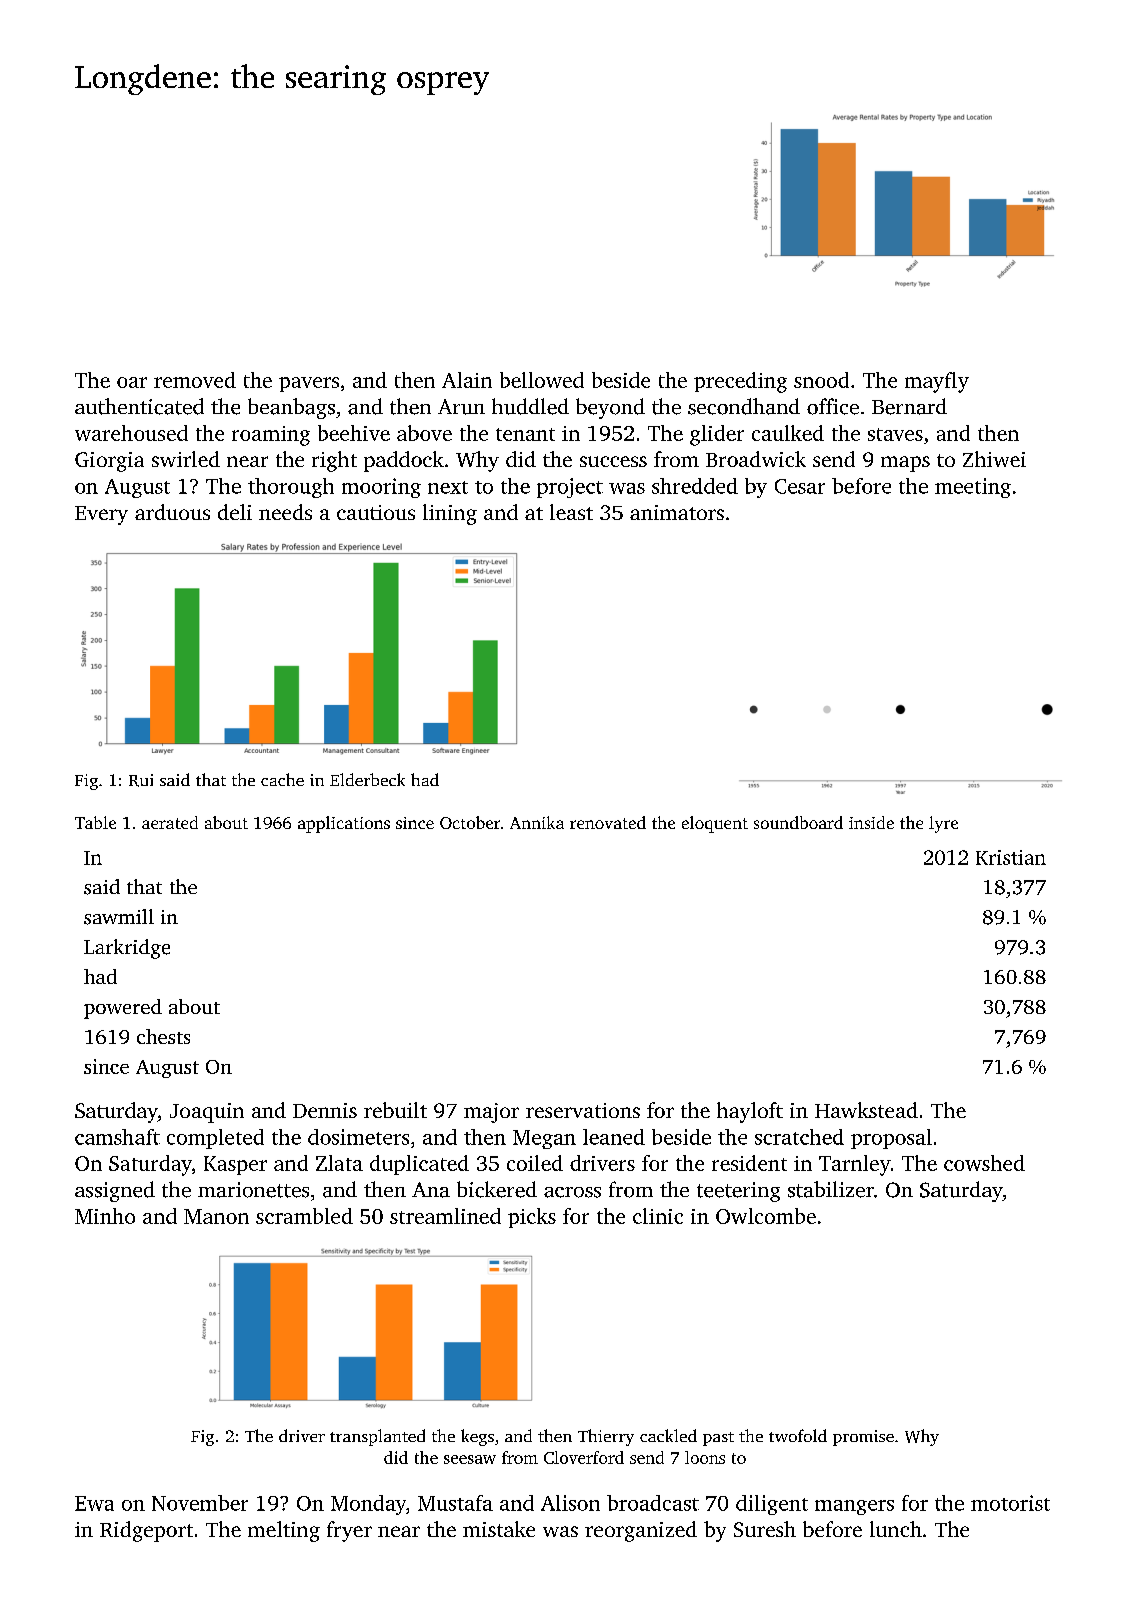 The image size is (1130, 1605). Describe the element at coordinates (895, 434) in the page. I see `staves` at that location.
